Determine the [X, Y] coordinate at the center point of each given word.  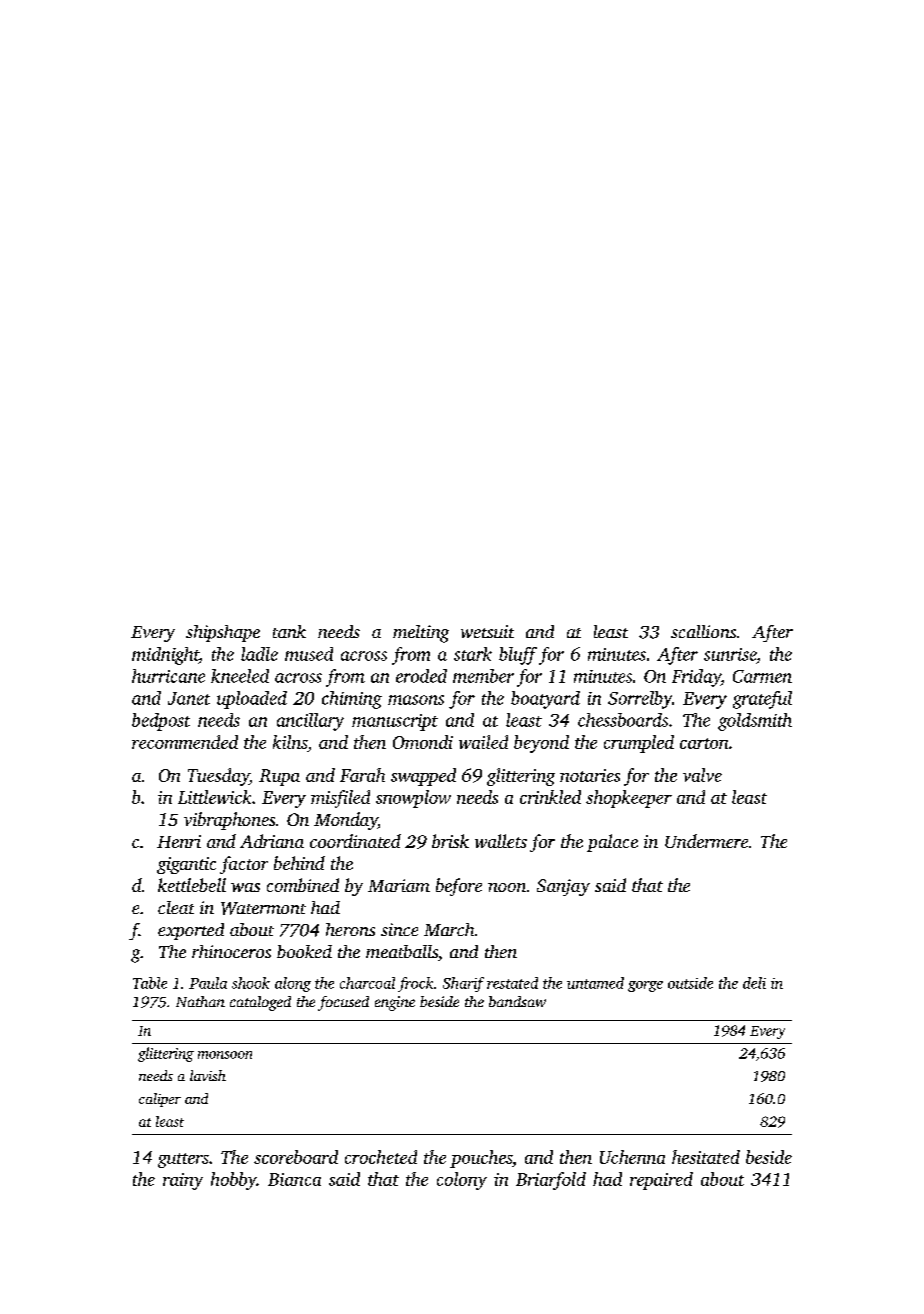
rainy [183, 1181]
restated [512, 983]
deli [754, 983]
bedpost [161, 722]
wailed [483, 742]
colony [462, 1181]
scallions [703, 631]
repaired [661, 1181]
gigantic [186, 865]
